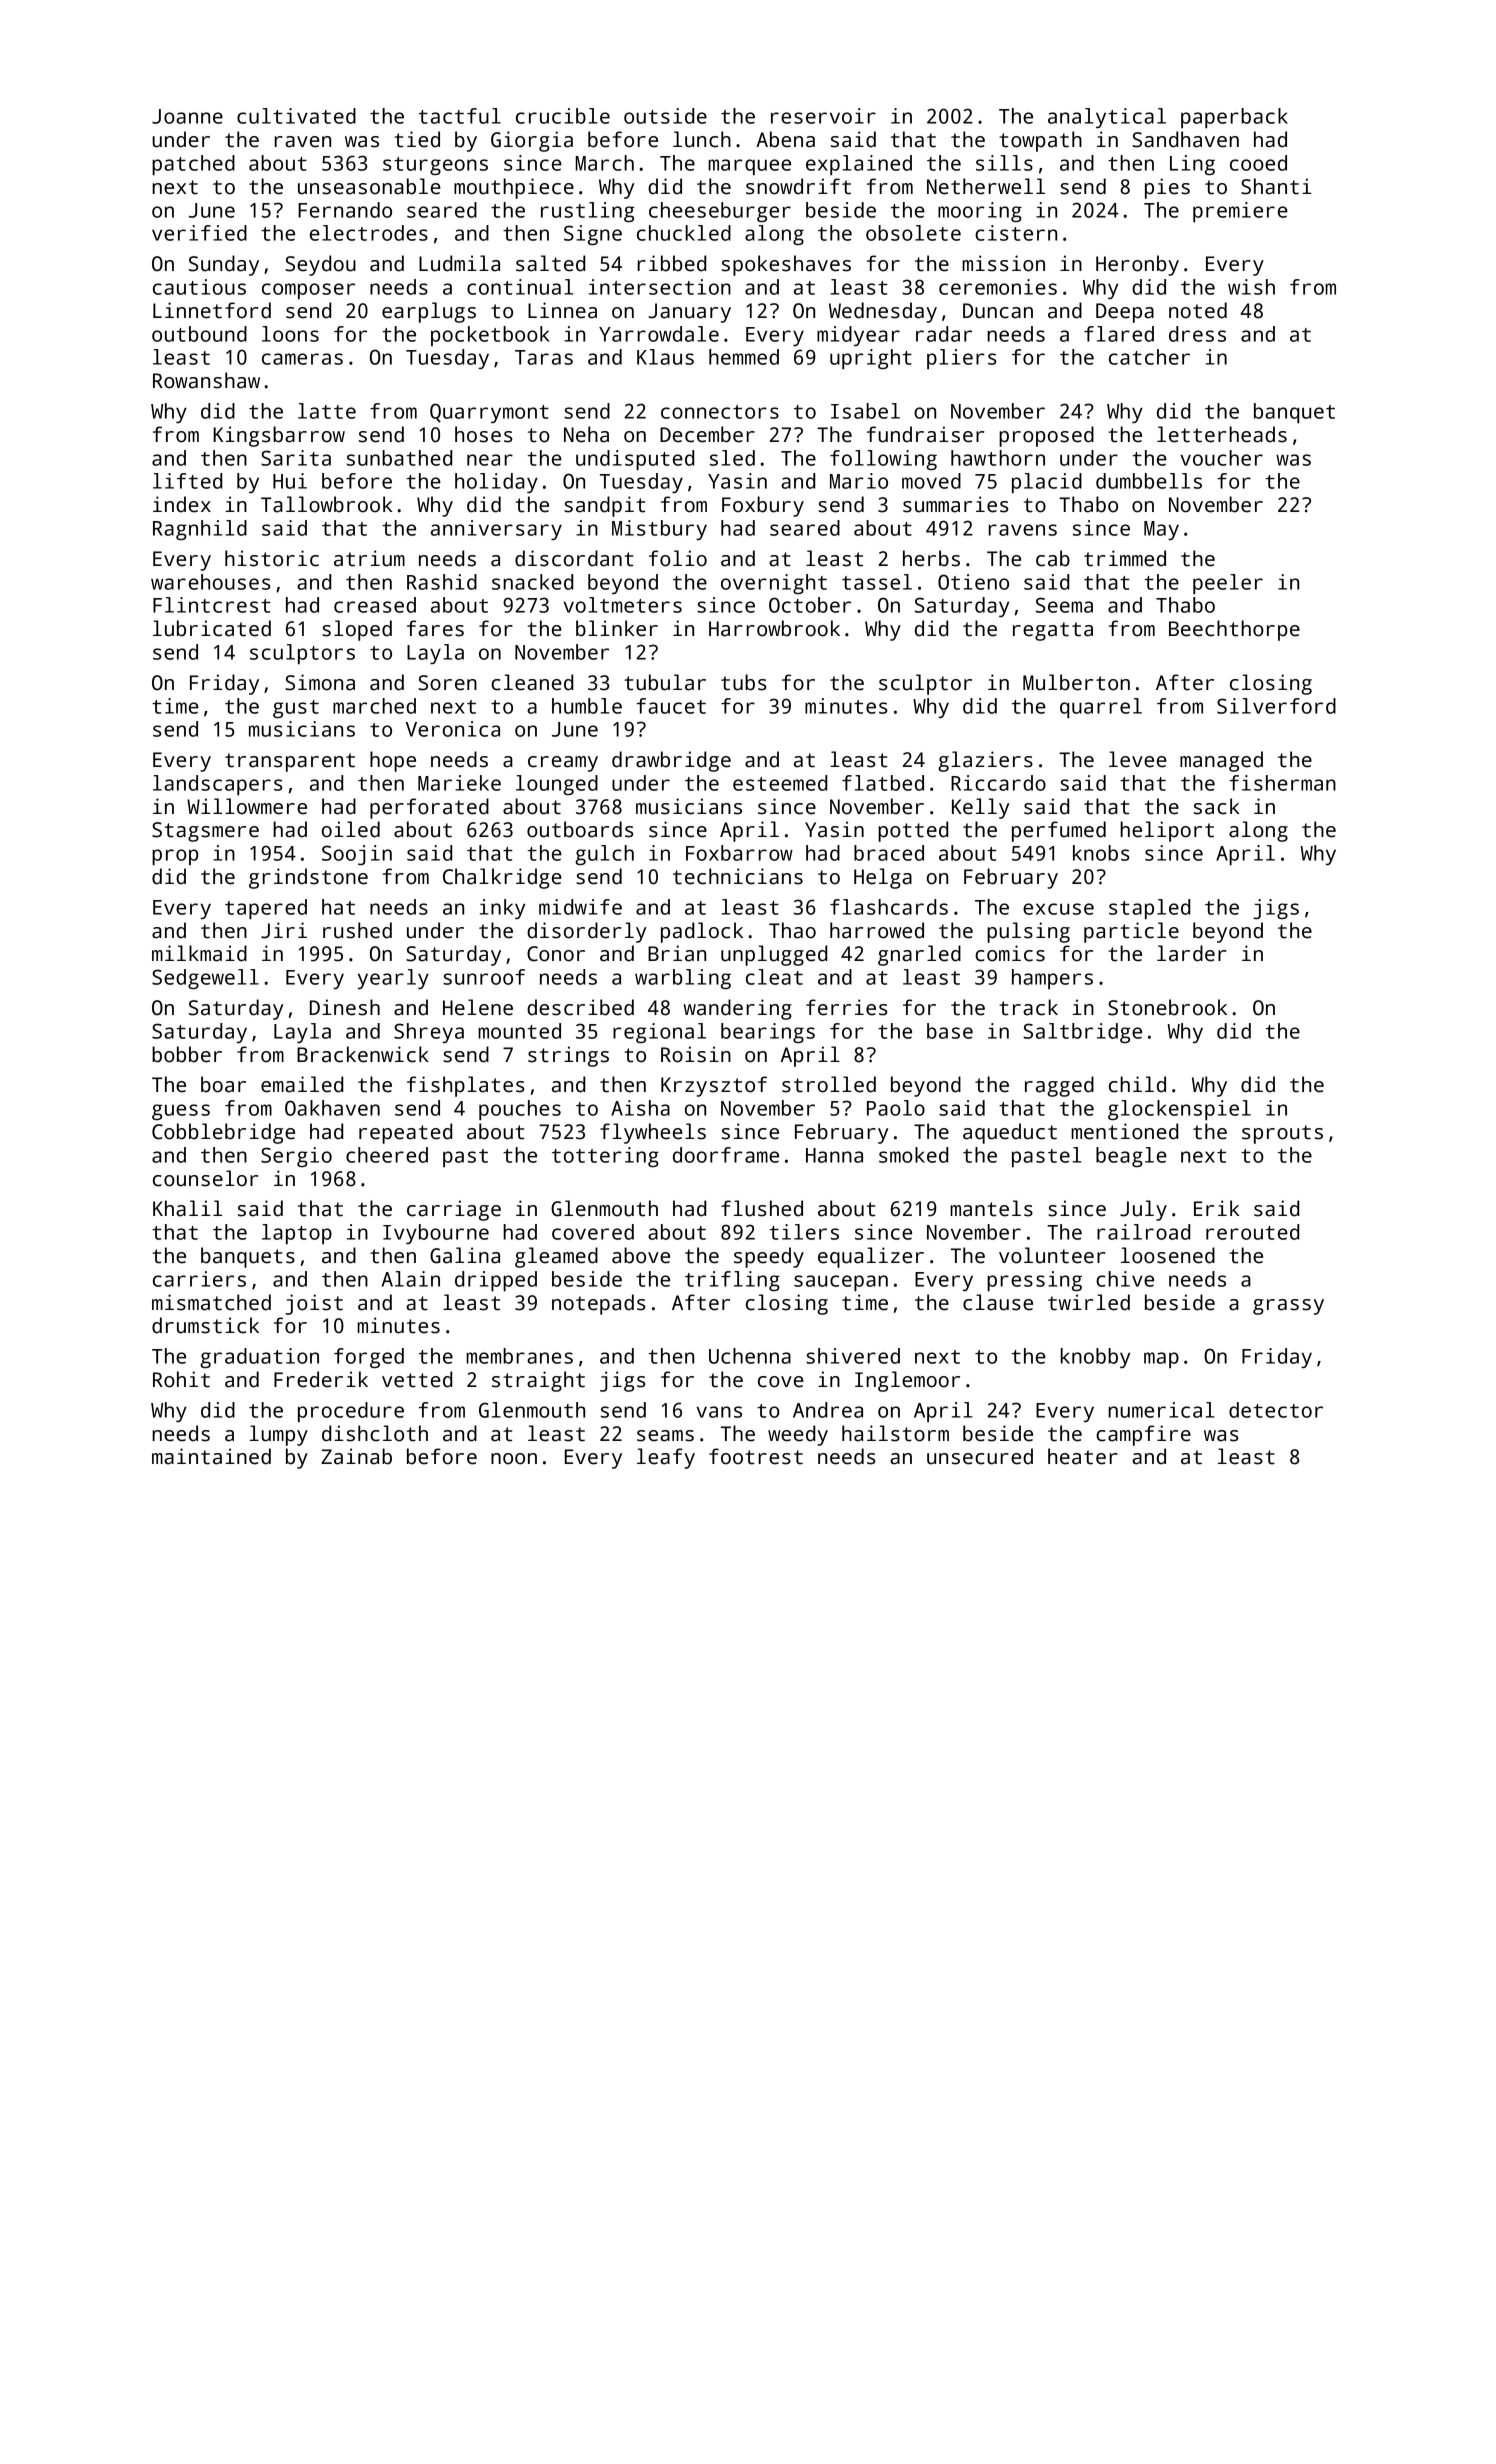 This page has height=2464, width=1496. I want to click on lumpy, so click(279, 1435).
